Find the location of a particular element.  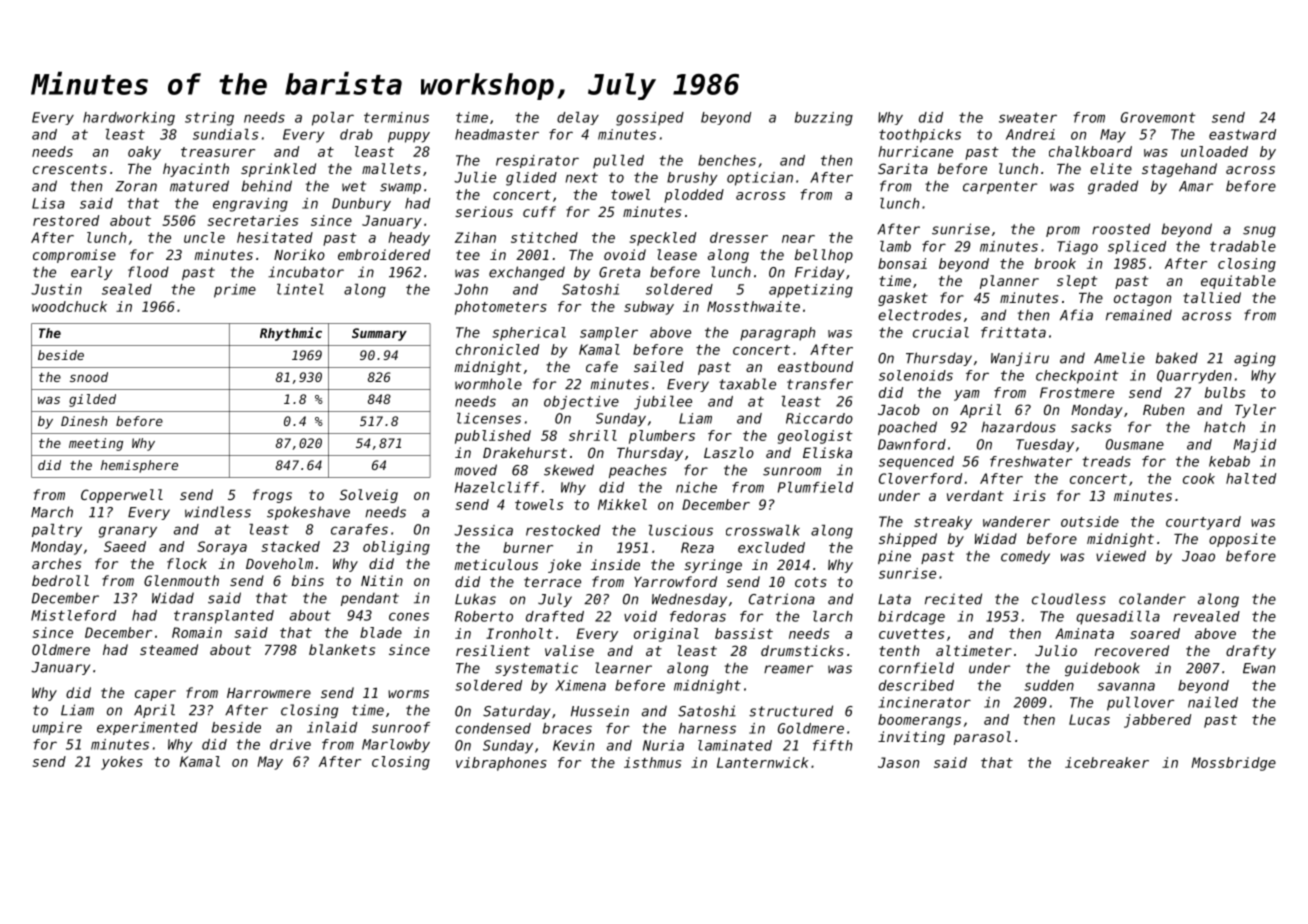

wormhole is located at coordinates (488, 384).
